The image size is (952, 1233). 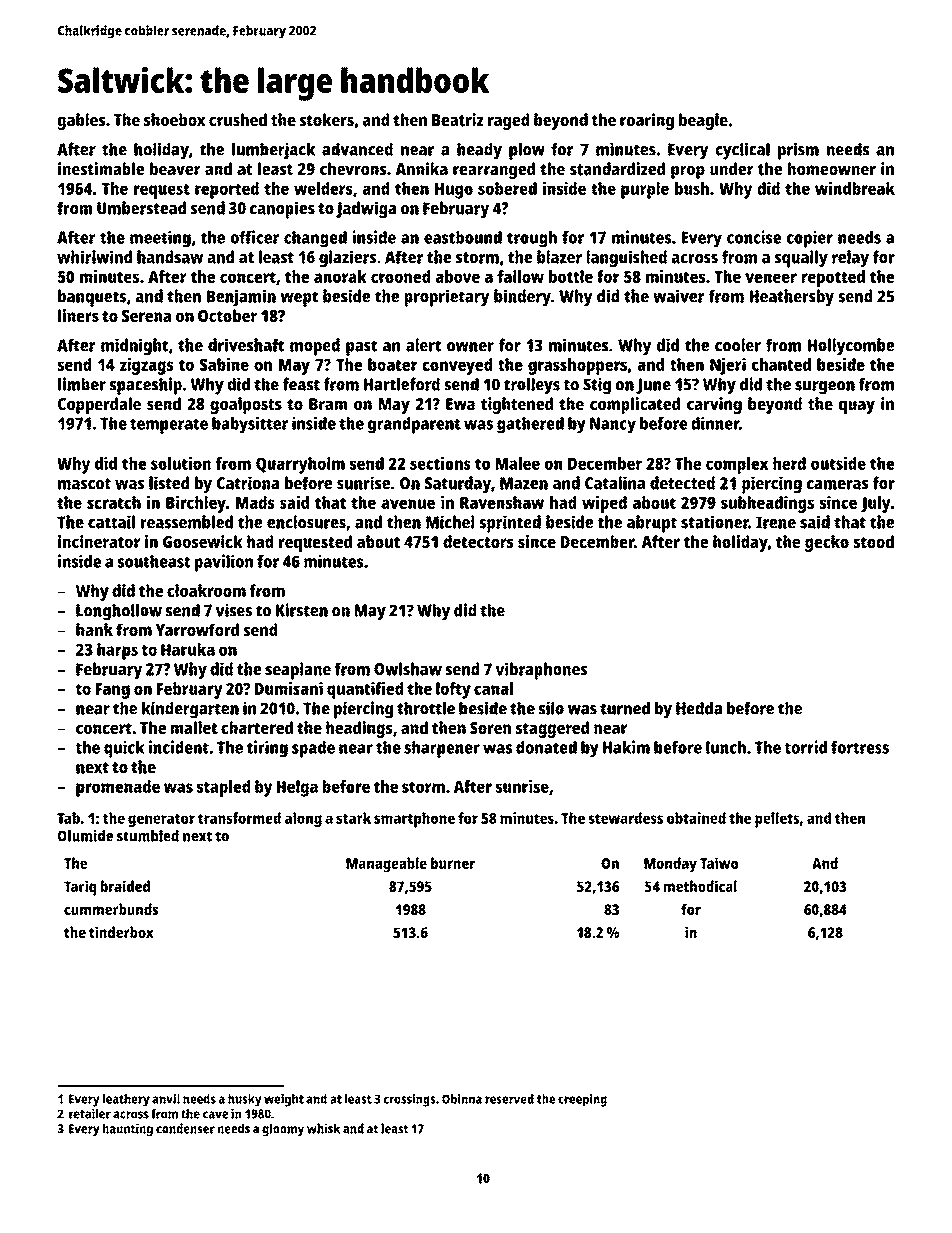 What do you see at coordinates (121, 932) in the screenshot?
I see `tinderbox` at bounding box center [121, 932].
